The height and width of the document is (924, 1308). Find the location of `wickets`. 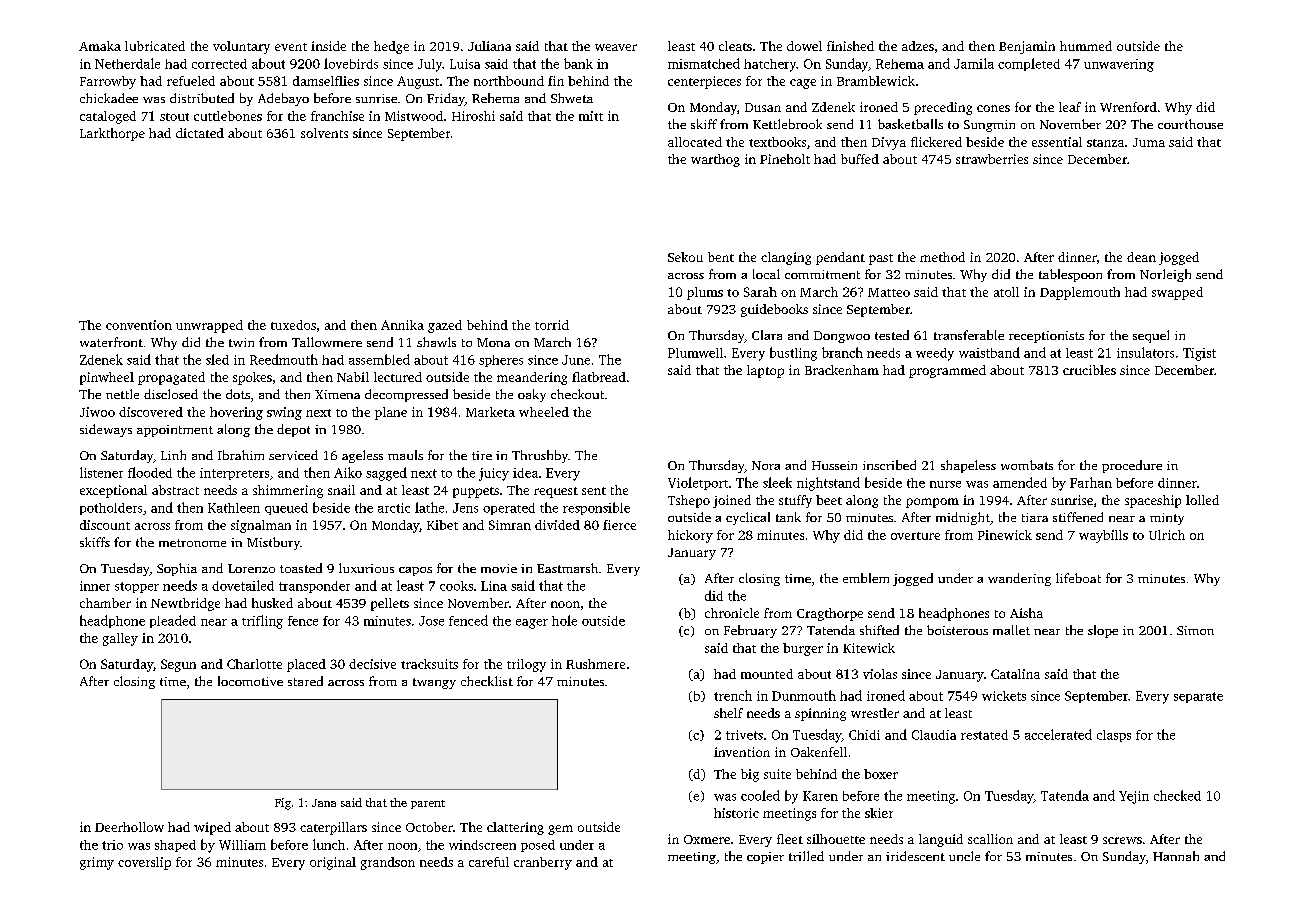

wickets is located at coordinates (1004, 696).
